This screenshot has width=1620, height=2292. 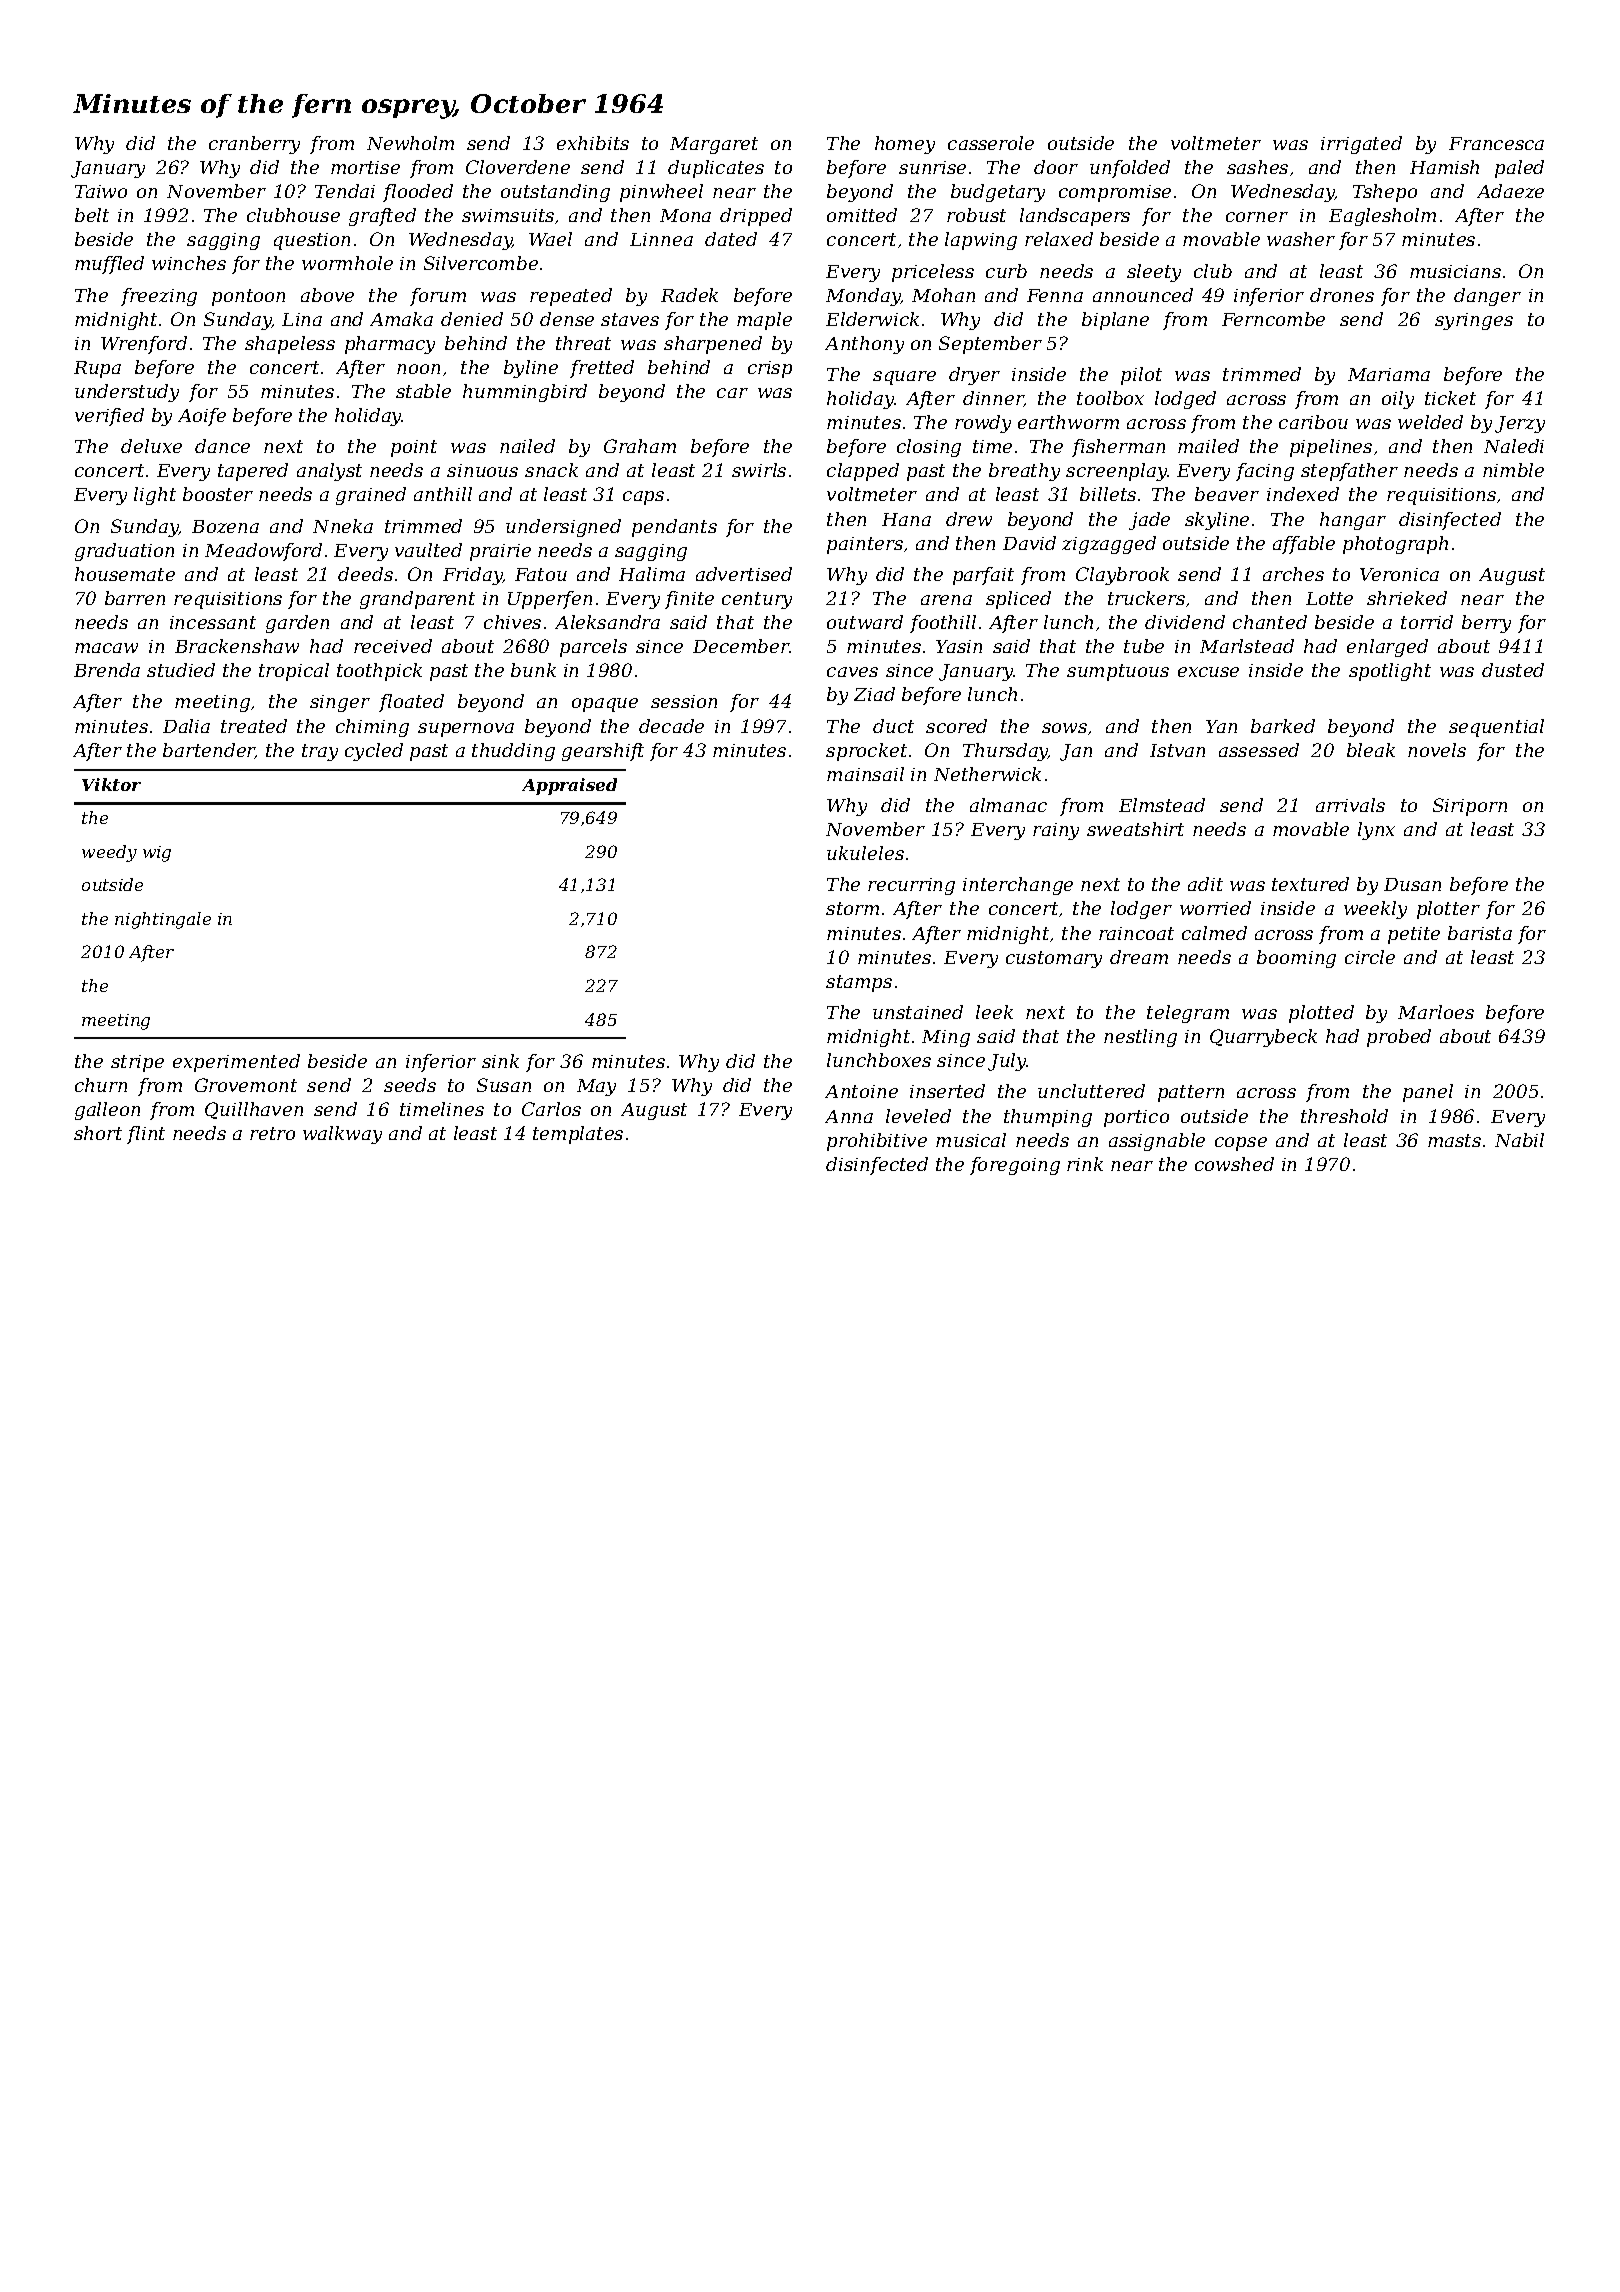 I want to click on Newholm, so click(x=410, y=143).
